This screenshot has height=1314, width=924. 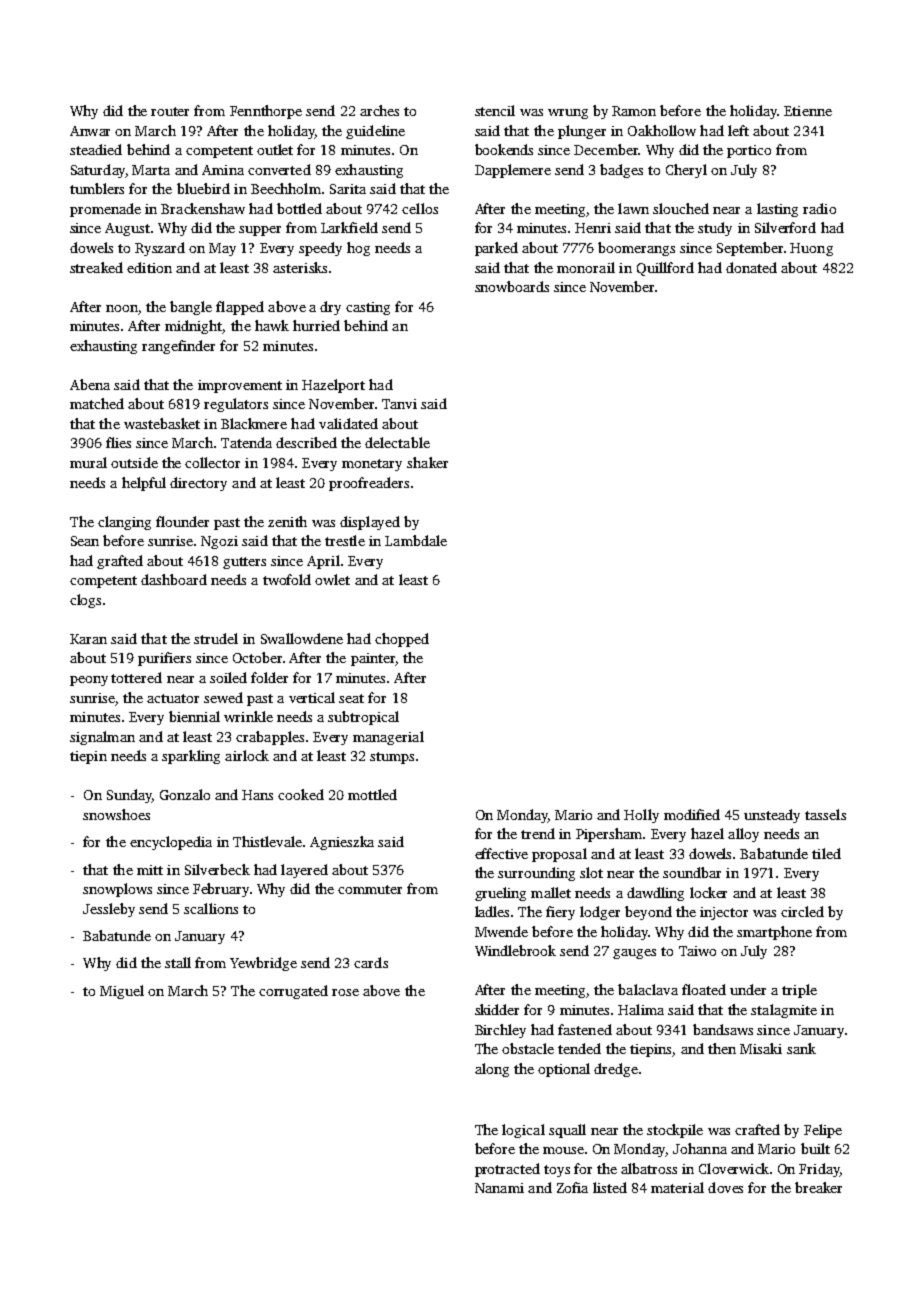 I want to click on stockpile, so click(x=675, y=1131).
